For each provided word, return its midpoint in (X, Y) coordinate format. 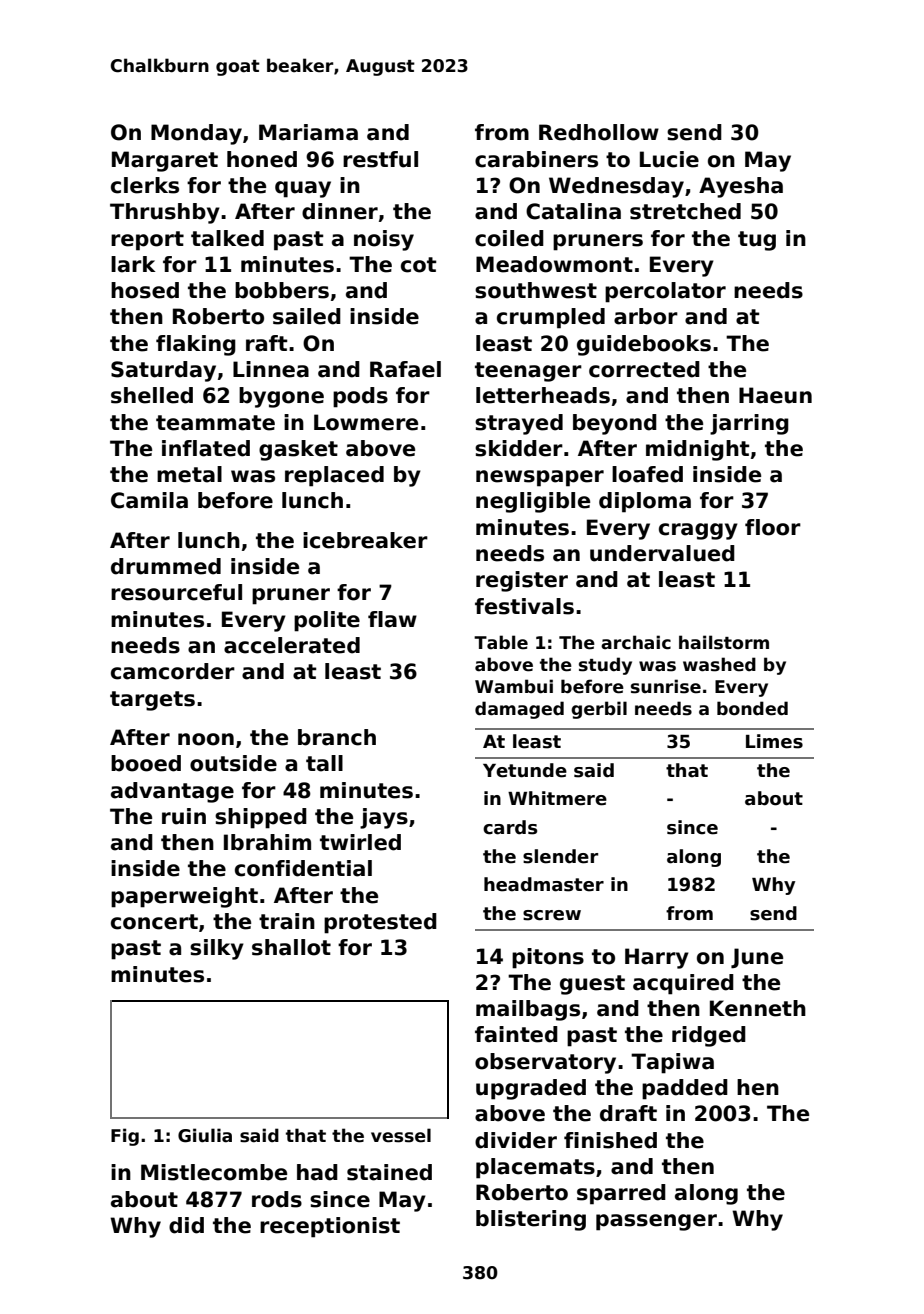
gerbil (599, 710)
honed (262, 159)
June (757, 958)
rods (277, 1199)
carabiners (536, 159)
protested (380, 923)
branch (337, 737)
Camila (149, 500)
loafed (647, 474)
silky (217, 949)
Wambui (514, 686)
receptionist (330, 1227)
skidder (519, 448)
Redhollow (599, 132)
